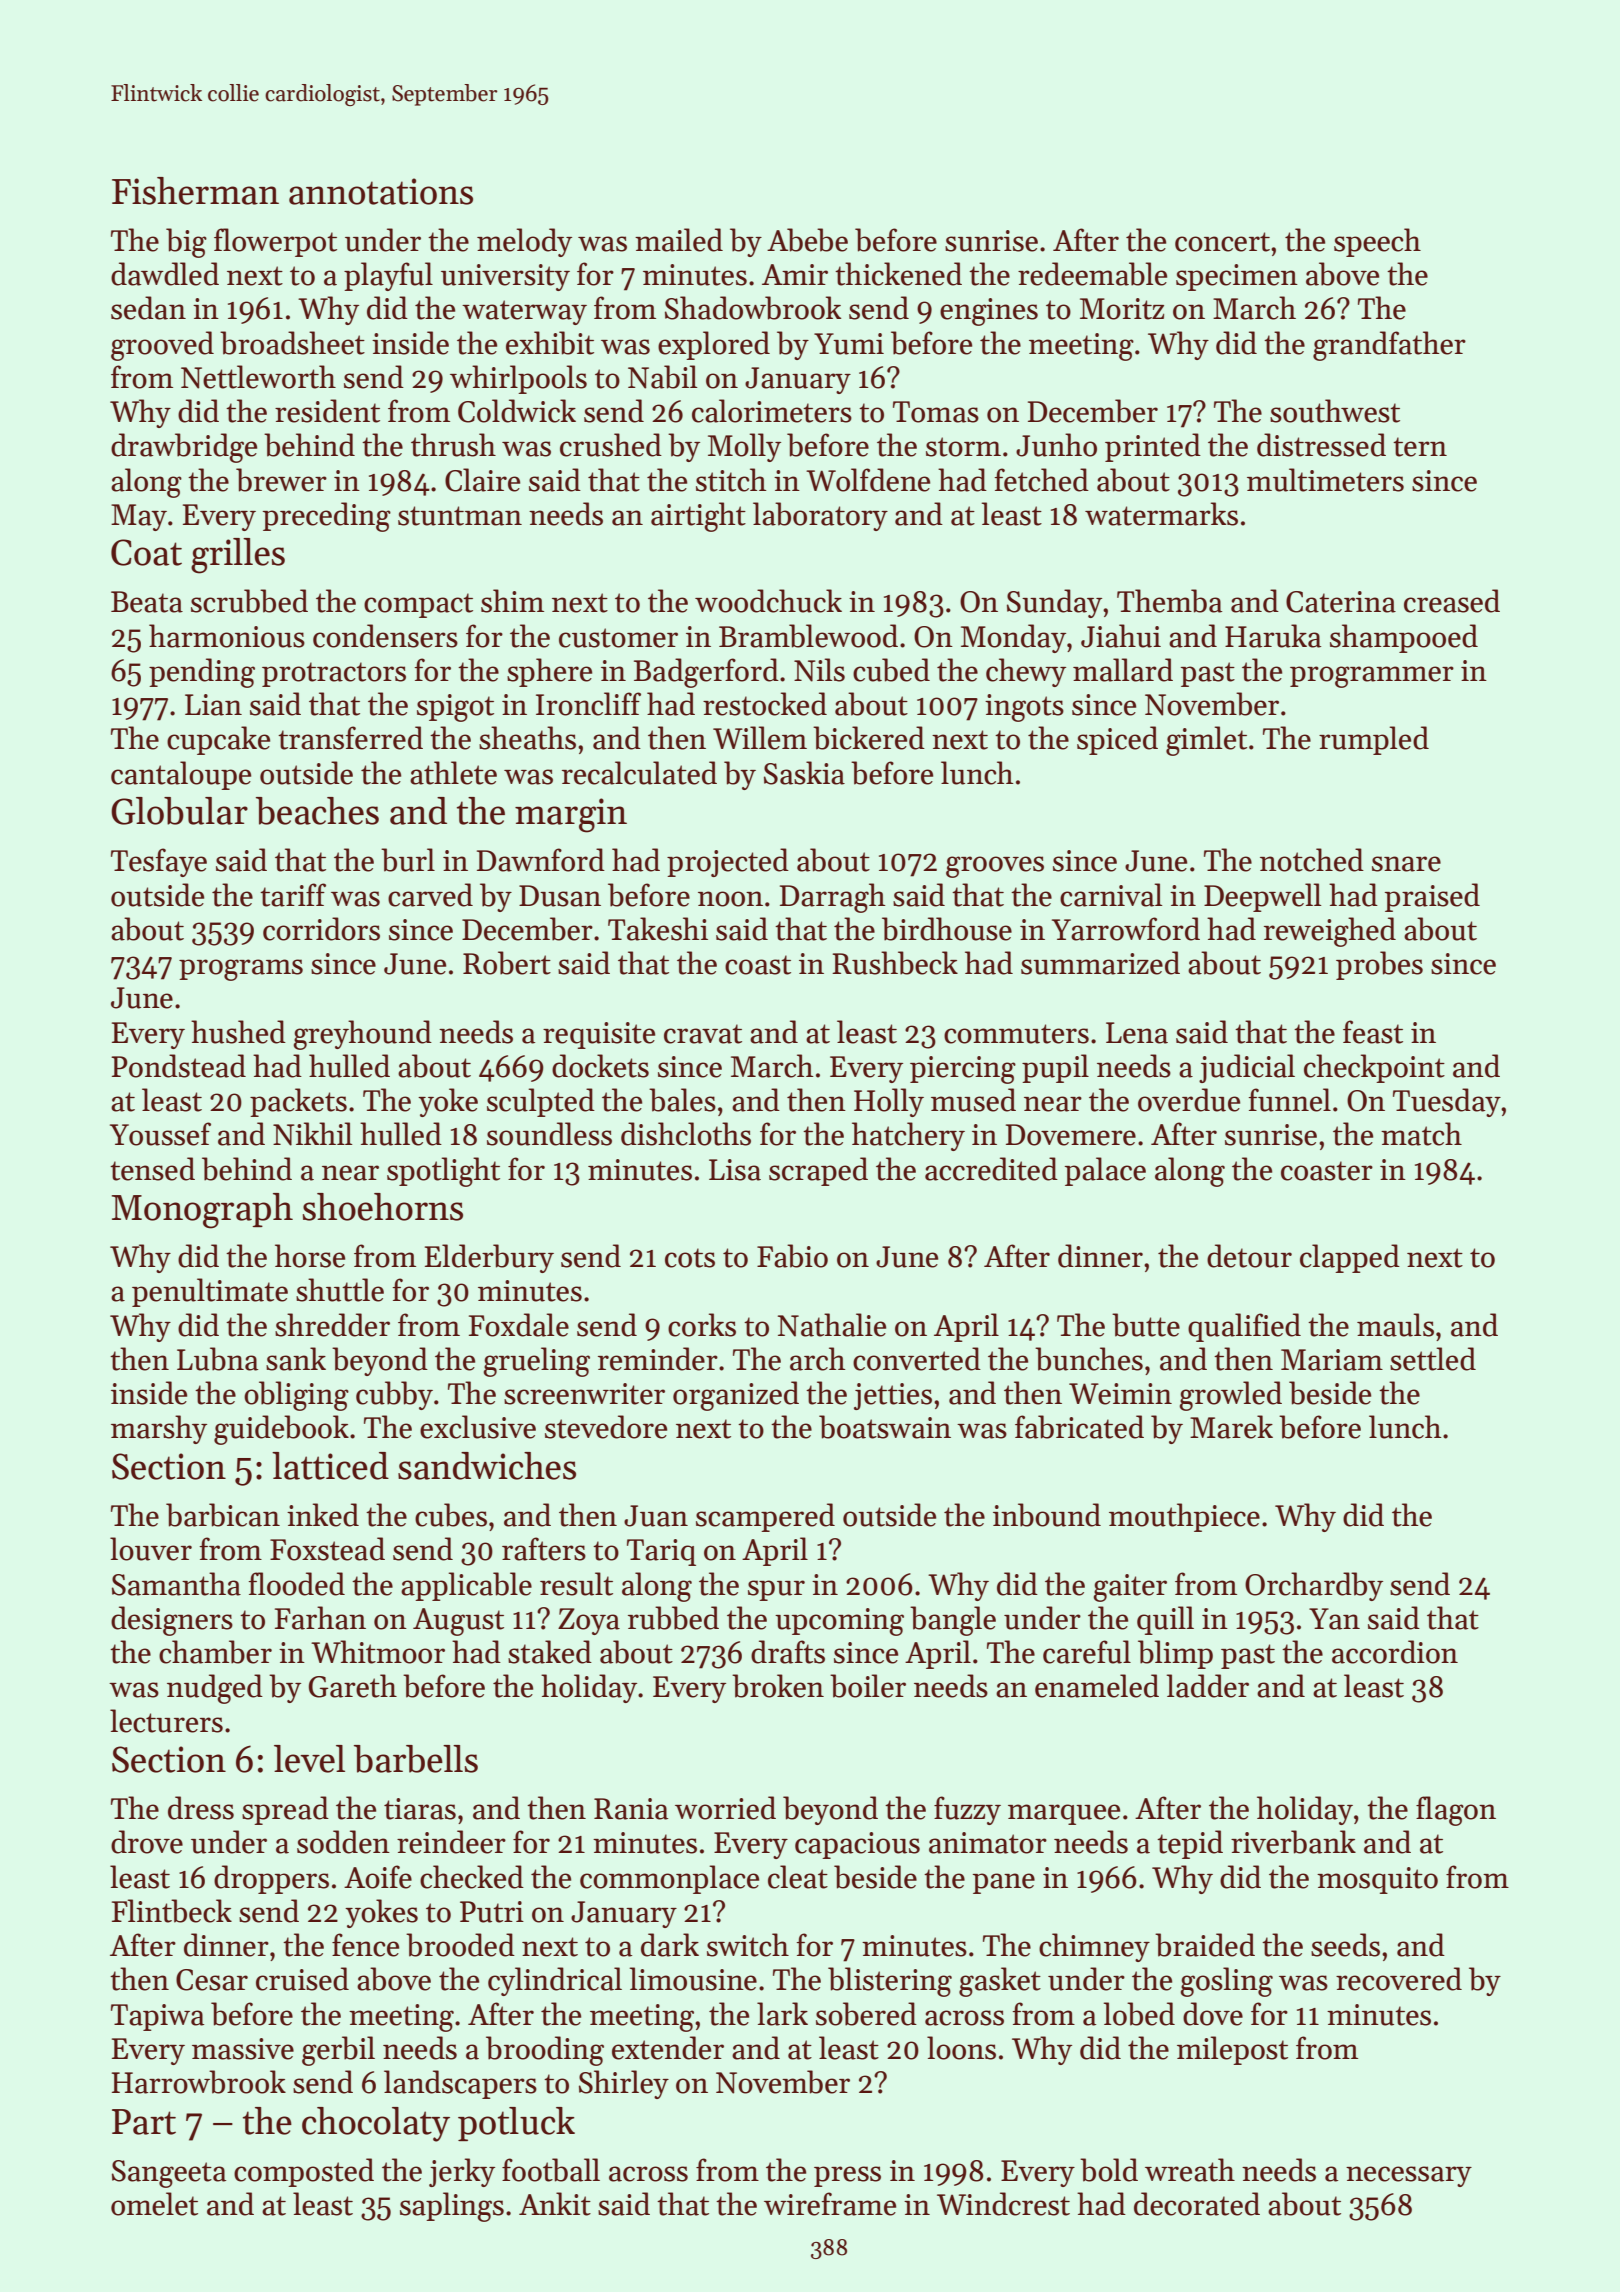 The width and height of the document is (1620, 2292). Describe the element at coordinates (1226, 1982) in the document. I see `gosling` at that location.
